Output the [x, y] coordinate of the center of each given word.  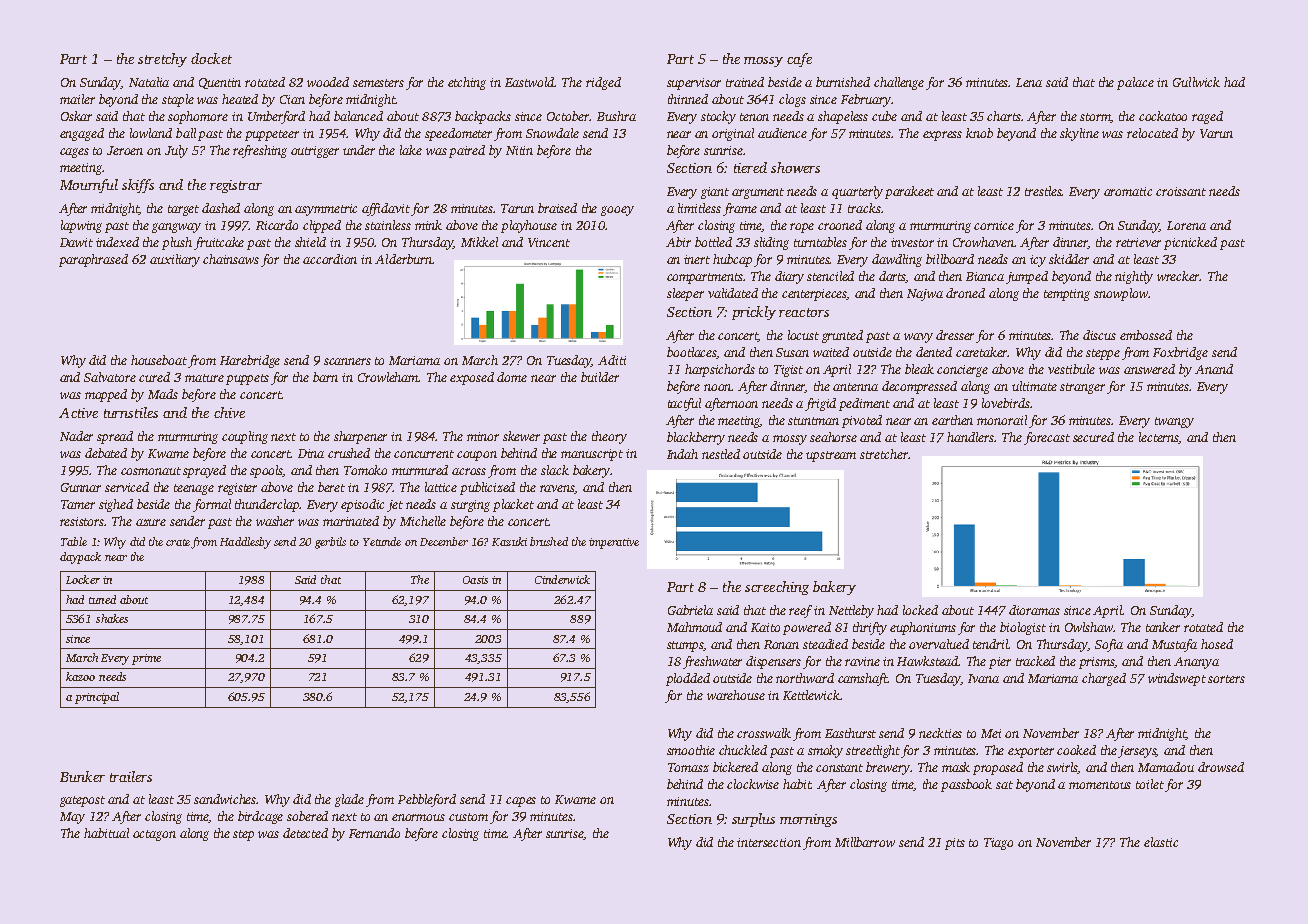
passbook [966, 785]
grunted [842, 336]
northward [805, 678]
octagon [154, 835]
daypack [80, 558]
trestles [1043, 191]
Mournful [89, 186]
